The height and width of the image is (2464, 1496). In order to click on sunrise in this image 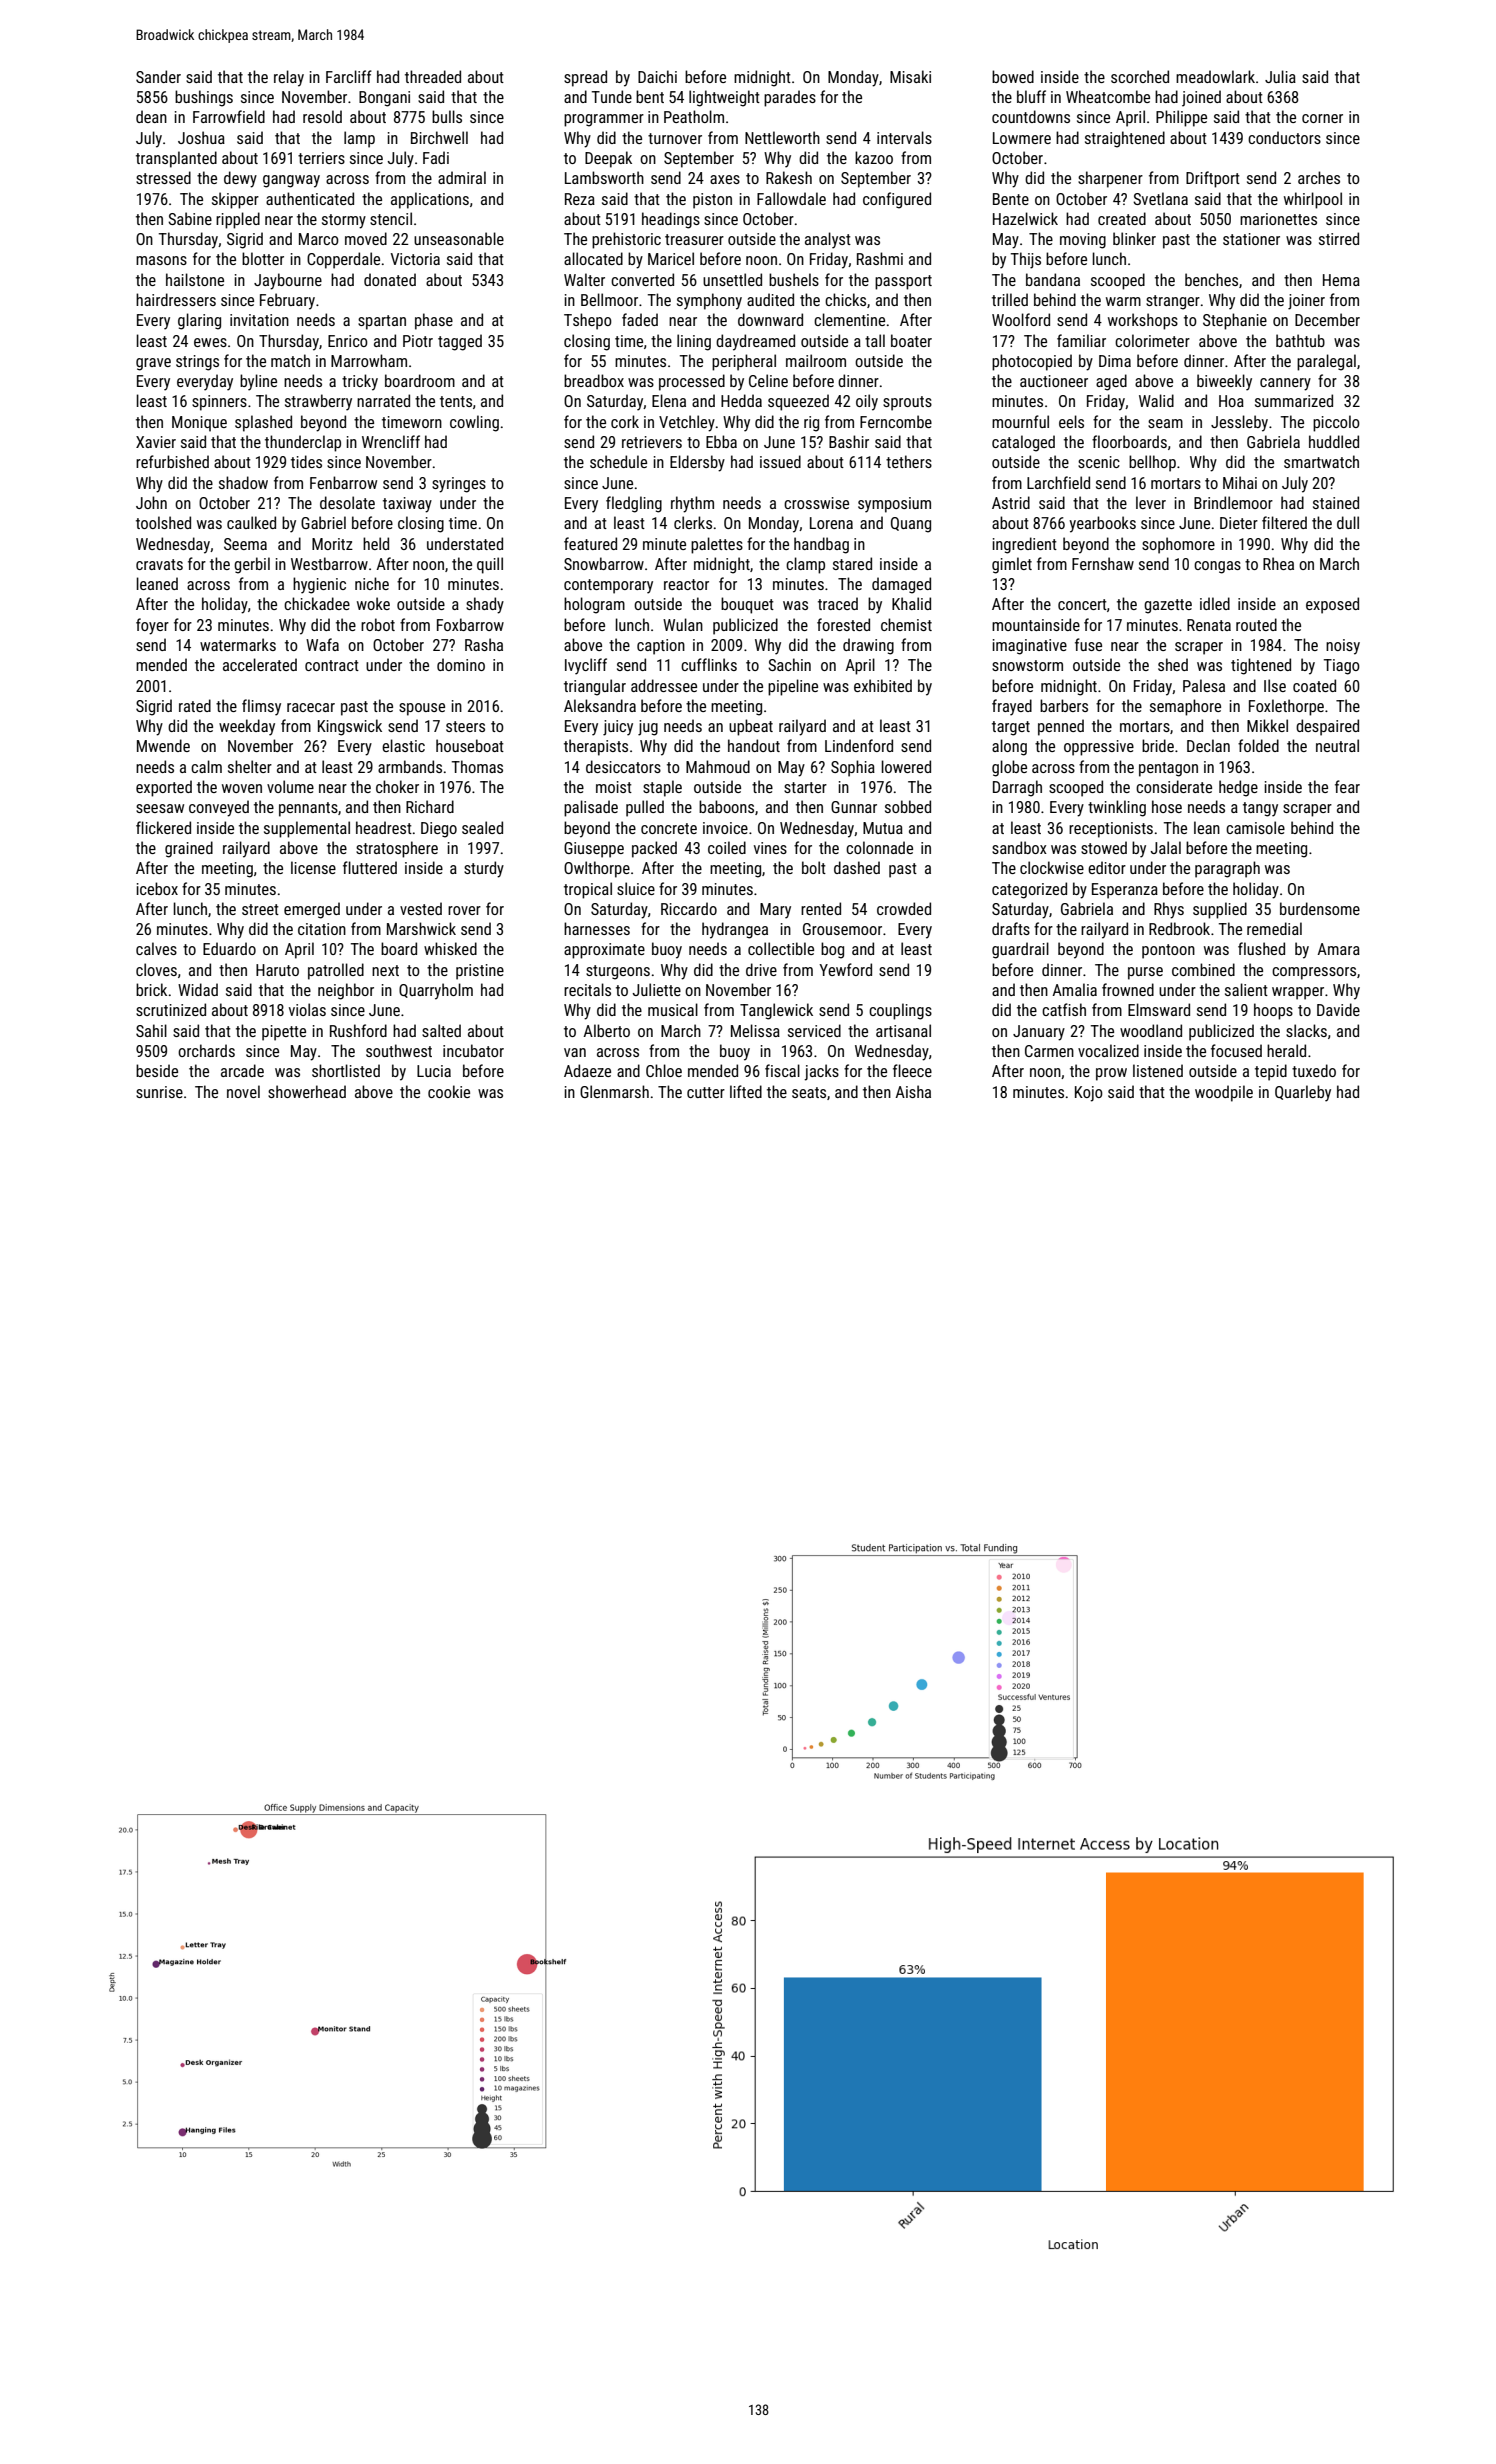, I will do `click(159, 1092)`.
